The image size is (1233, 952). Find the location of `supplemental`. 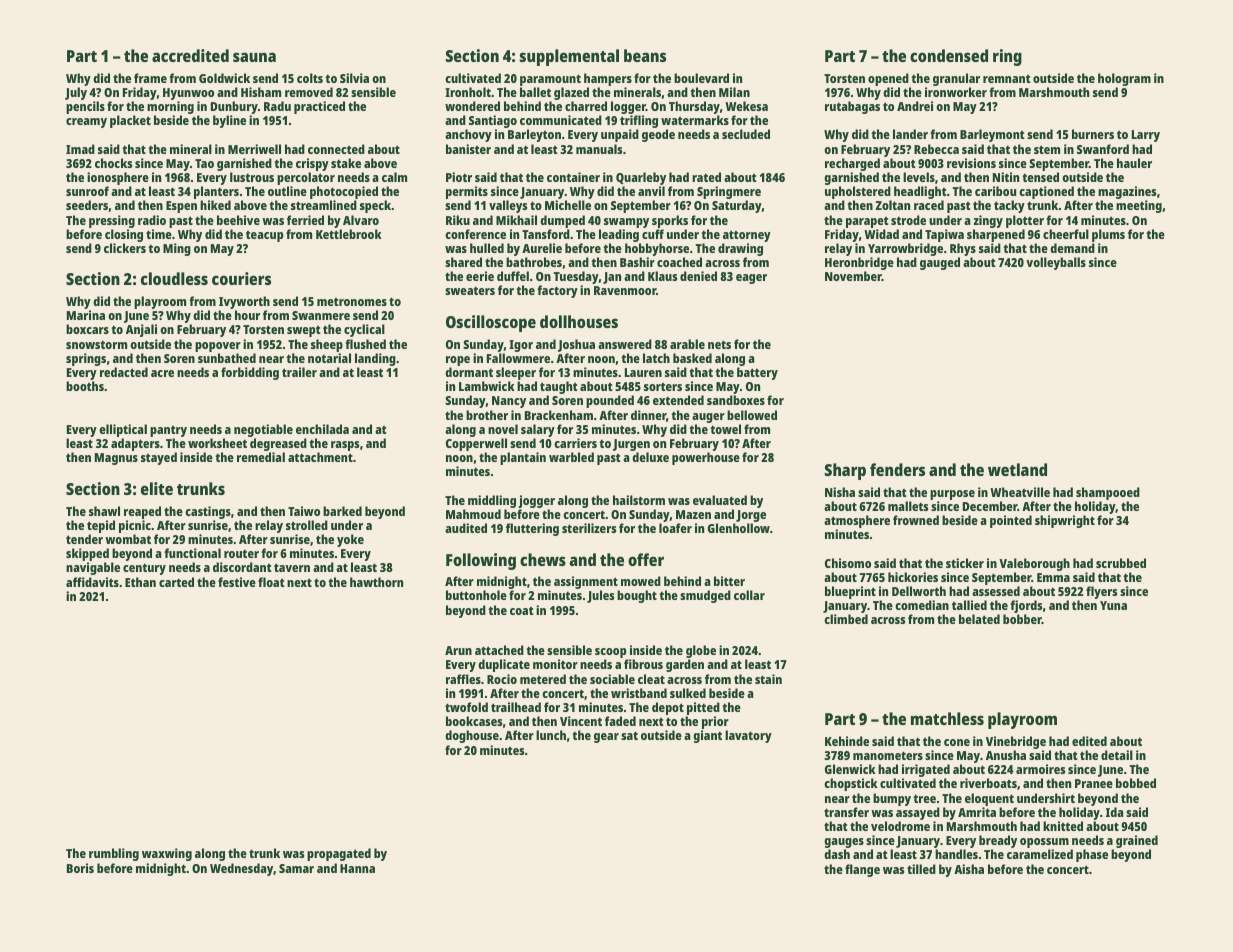

supplemental is located at coordinates (569, 57).
